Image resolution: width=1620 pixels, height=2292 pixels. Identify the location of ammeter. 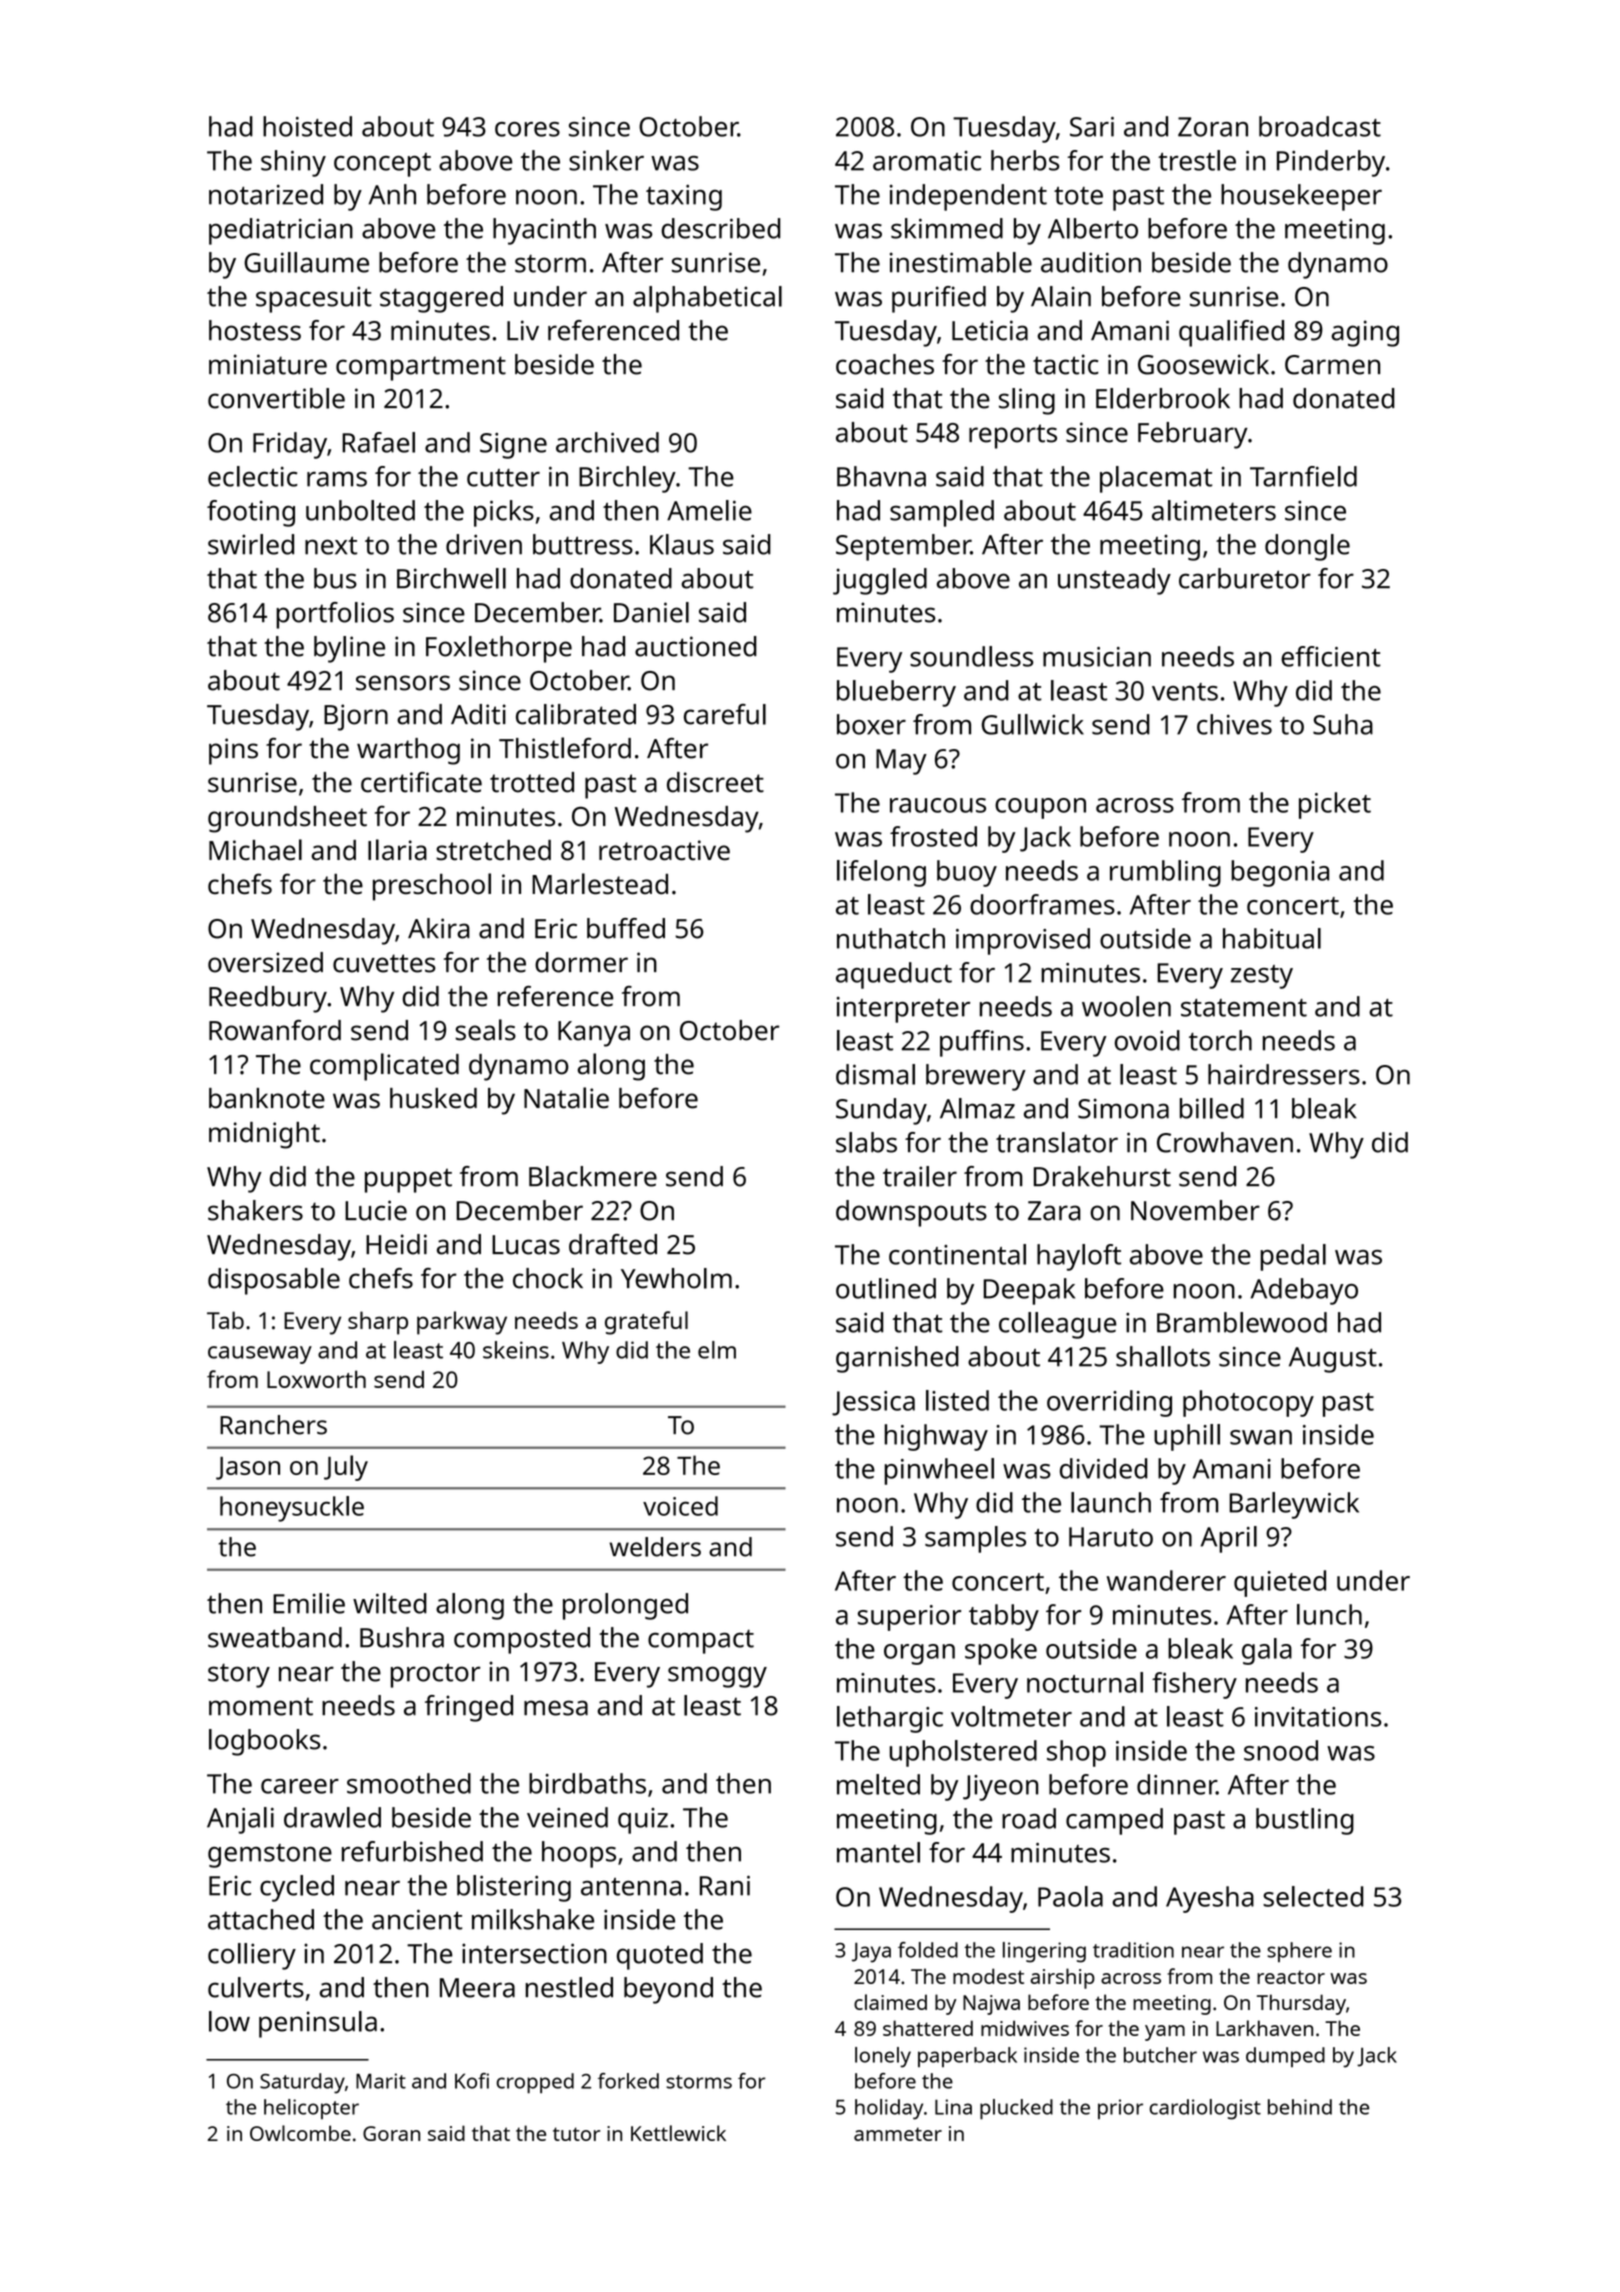
(898, 2134).
